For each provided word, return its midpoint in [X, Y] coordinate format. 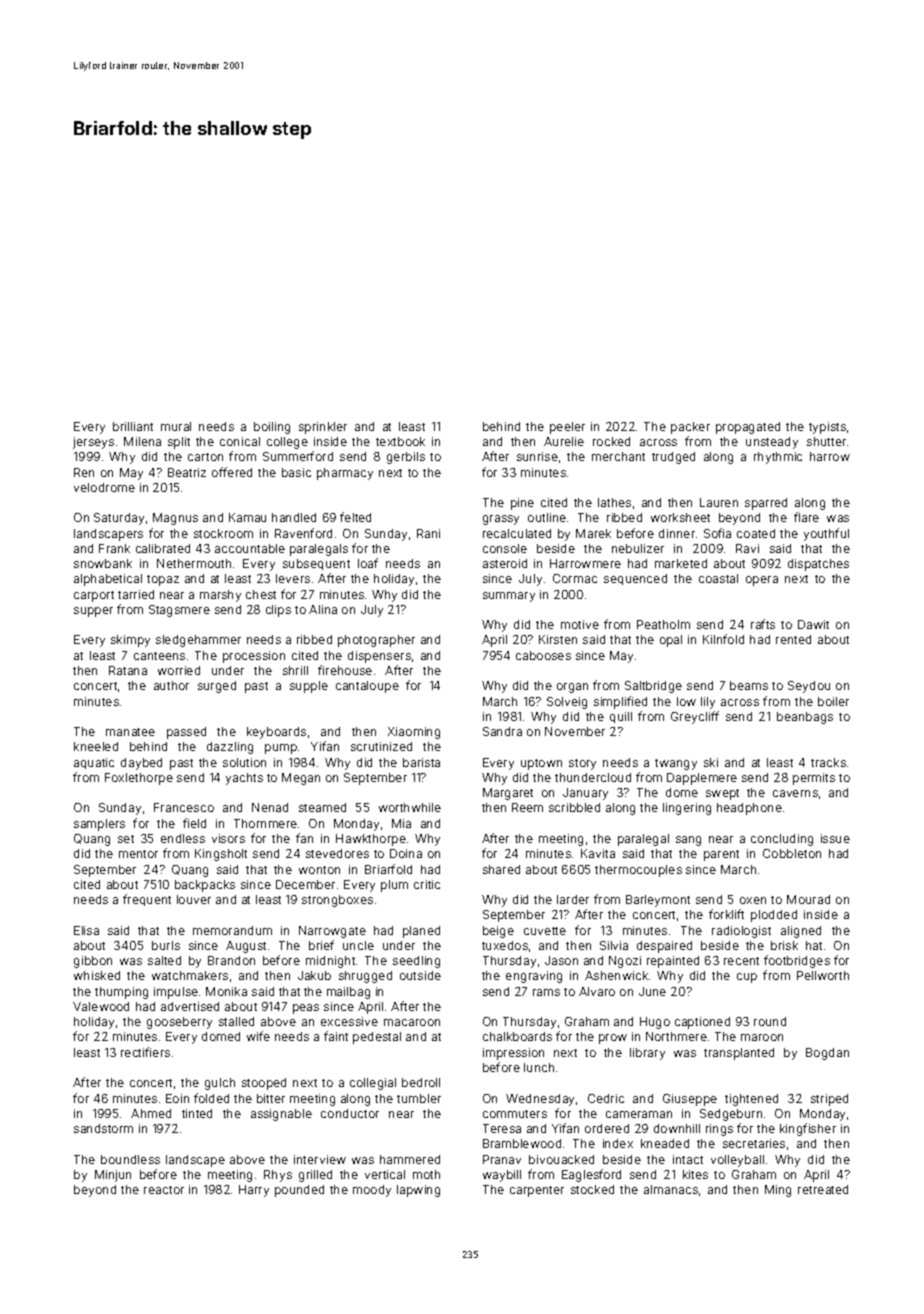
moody [372, 1191]
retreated [823, 1189]
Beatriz [187, 472]
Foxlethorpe [139, 779]
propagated [748, 428]
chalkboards [517, 1036]
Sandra [502, 731]
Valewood [101, 1006]
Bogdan [827, 1054]
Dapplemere [702, 779]
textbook [400, 441]
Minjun [113, 1176]
